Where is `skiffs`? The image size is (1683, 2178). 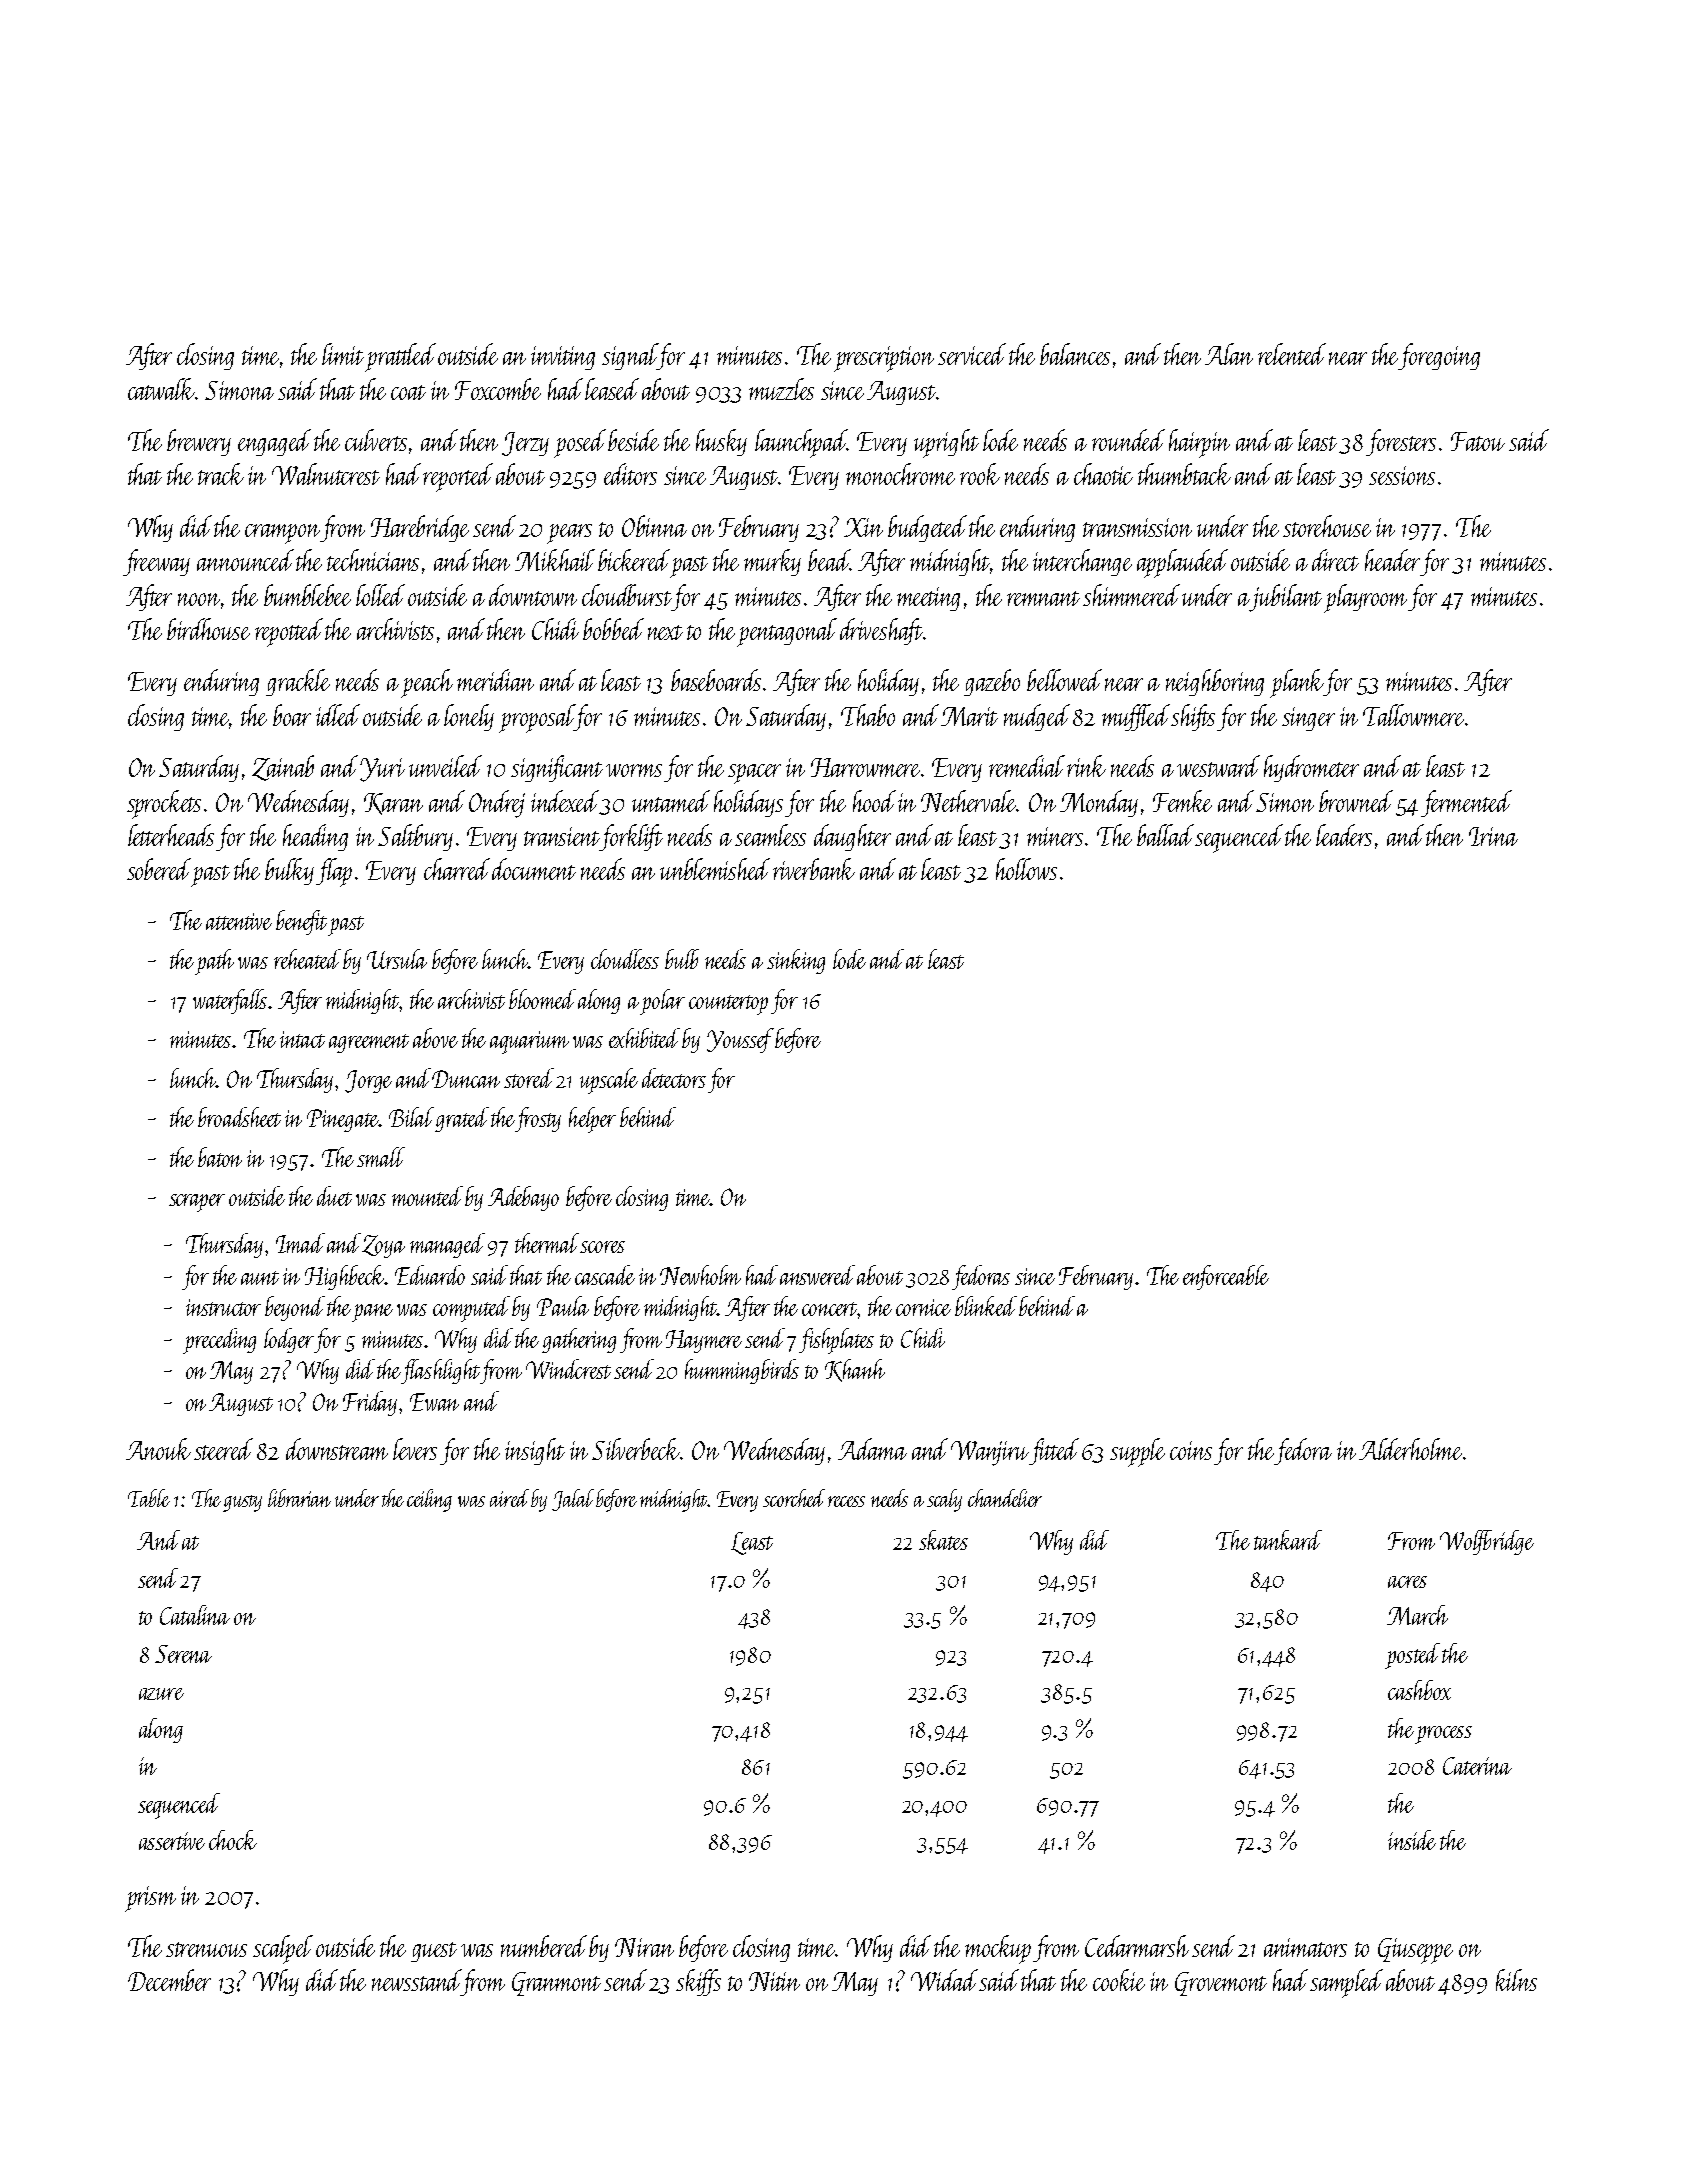 skiffs is located at coordinates (698, 1982).
